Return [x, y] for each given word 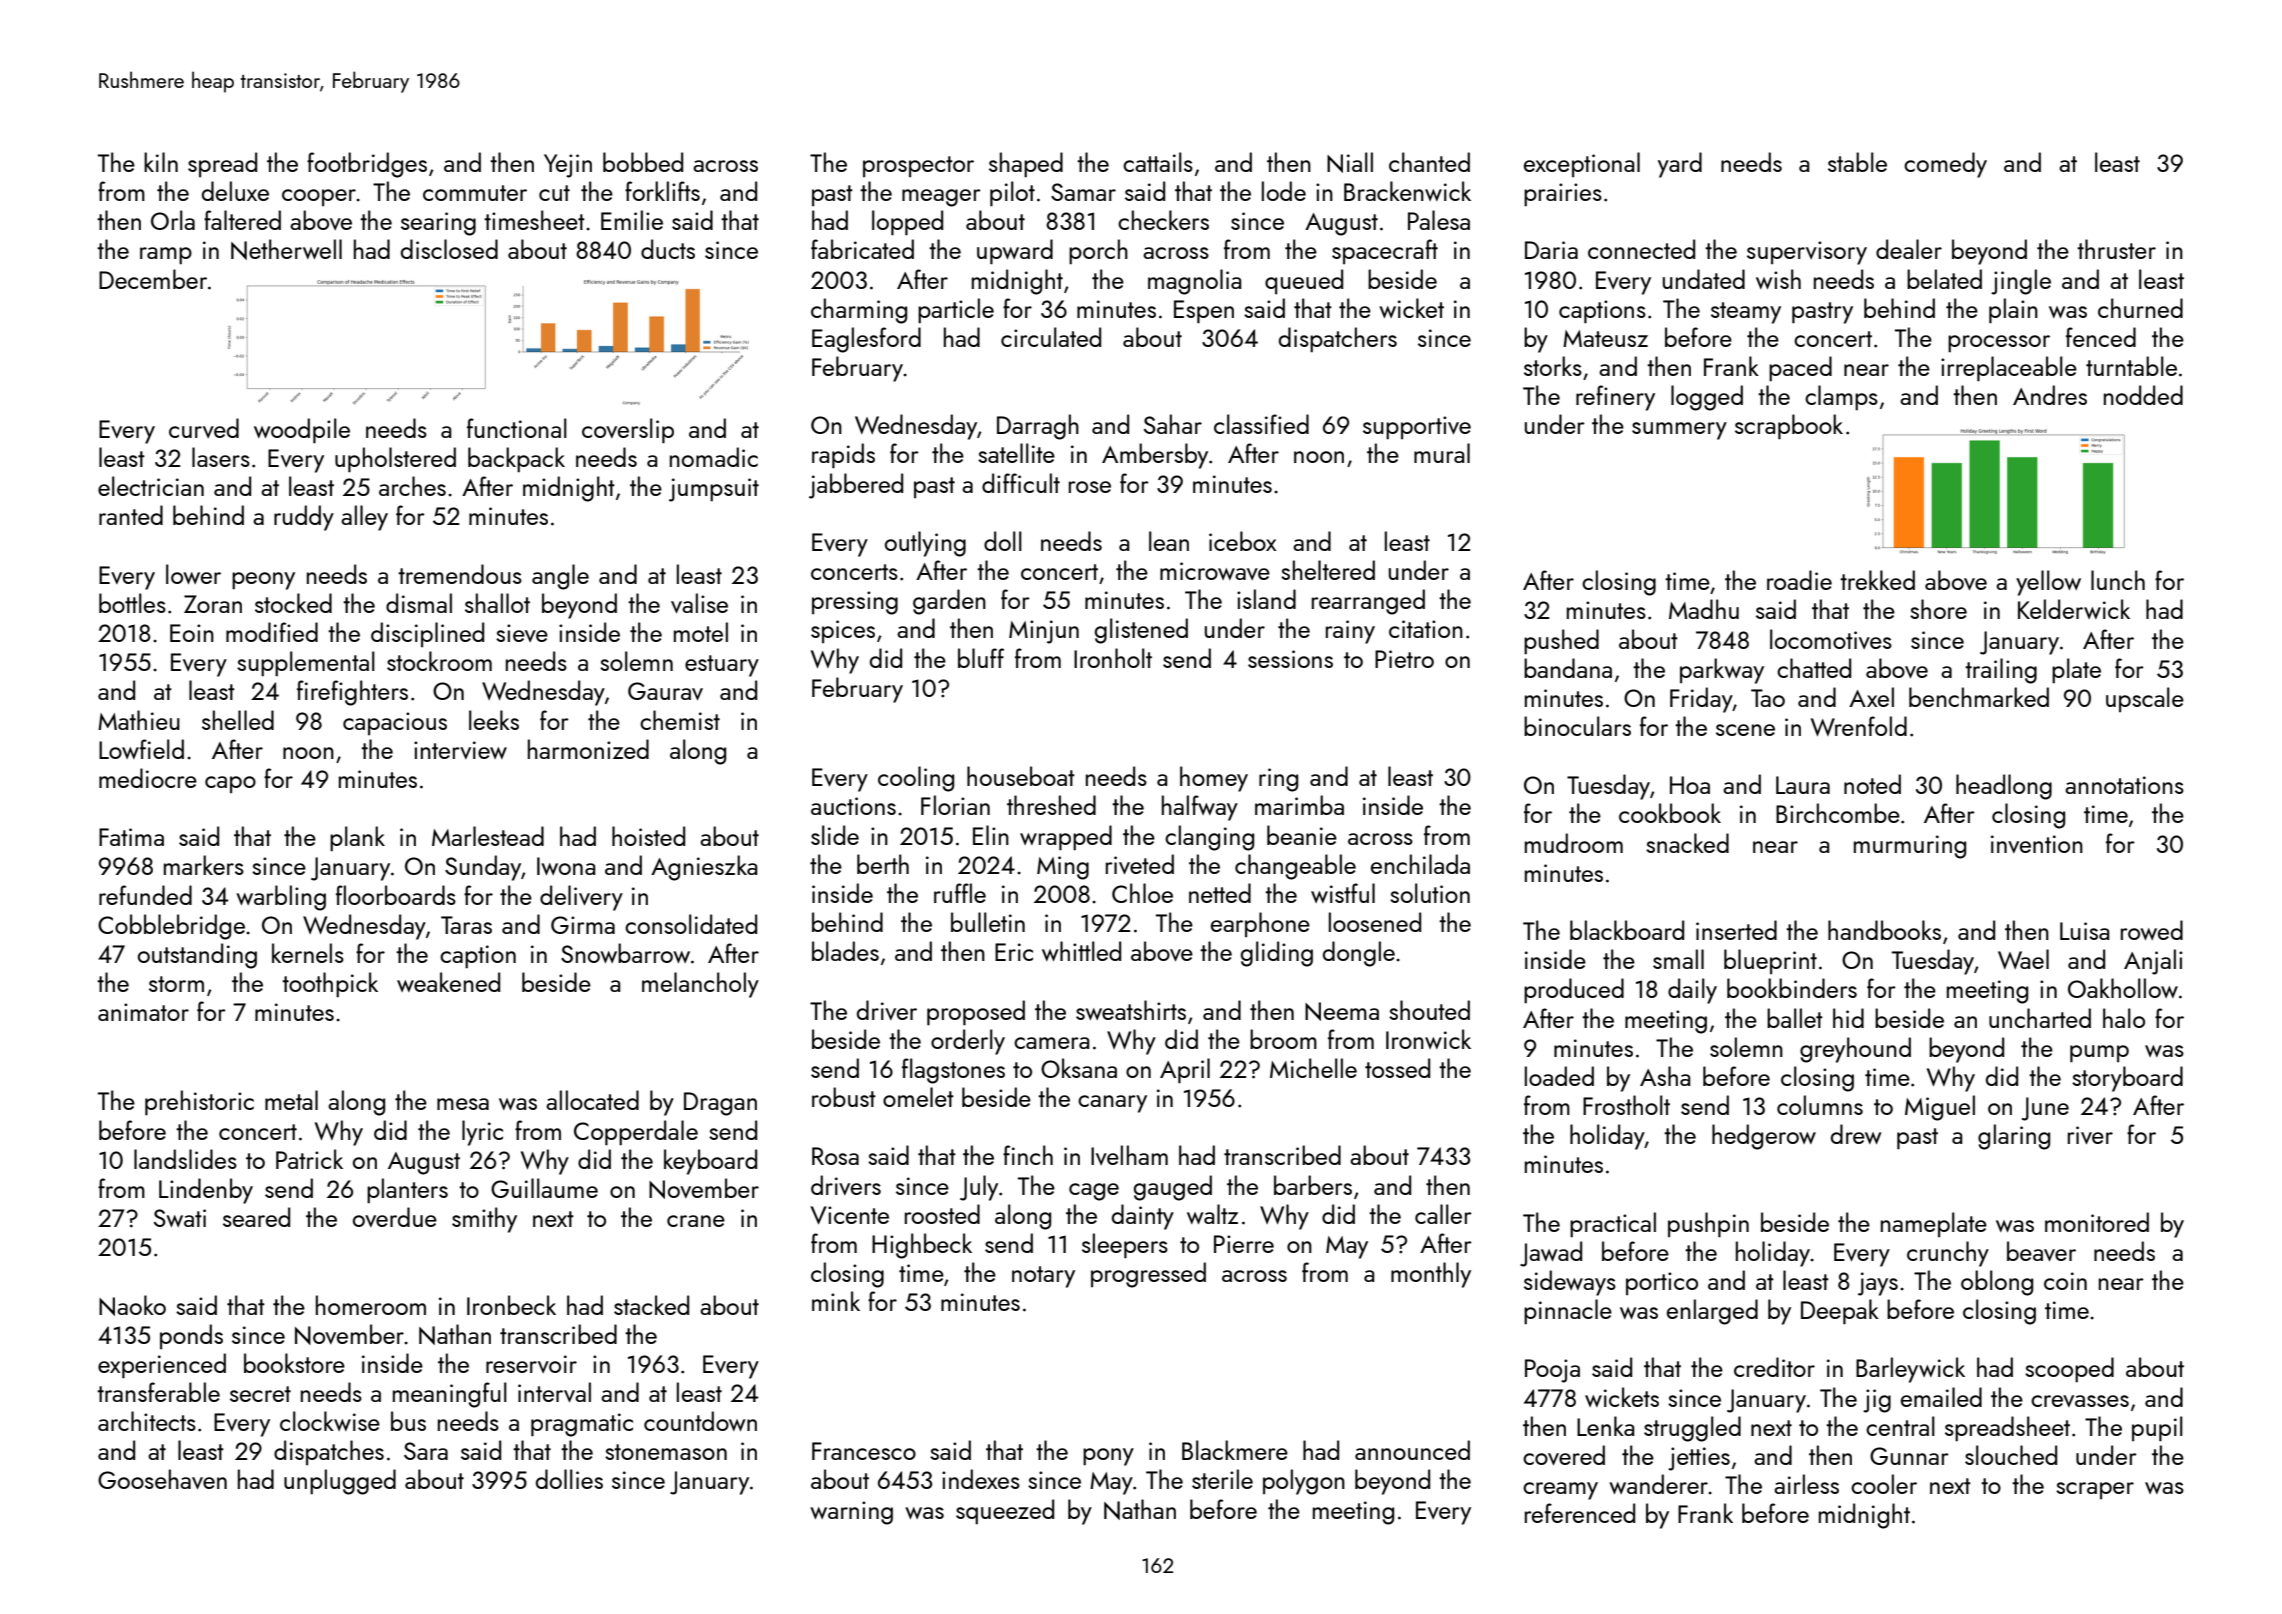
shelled [238, 720]
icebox [1242, 541]
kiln [161, 162]
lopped [907, 223]
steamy [1746, 313]
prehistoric [199, 1103]
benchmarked [1979, 697]
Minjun [1044, 632]
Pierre [1244, 1244]
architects [147, 1421]
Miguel [1940, 1108]
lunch [2118, 580]
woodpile [302, 431]
